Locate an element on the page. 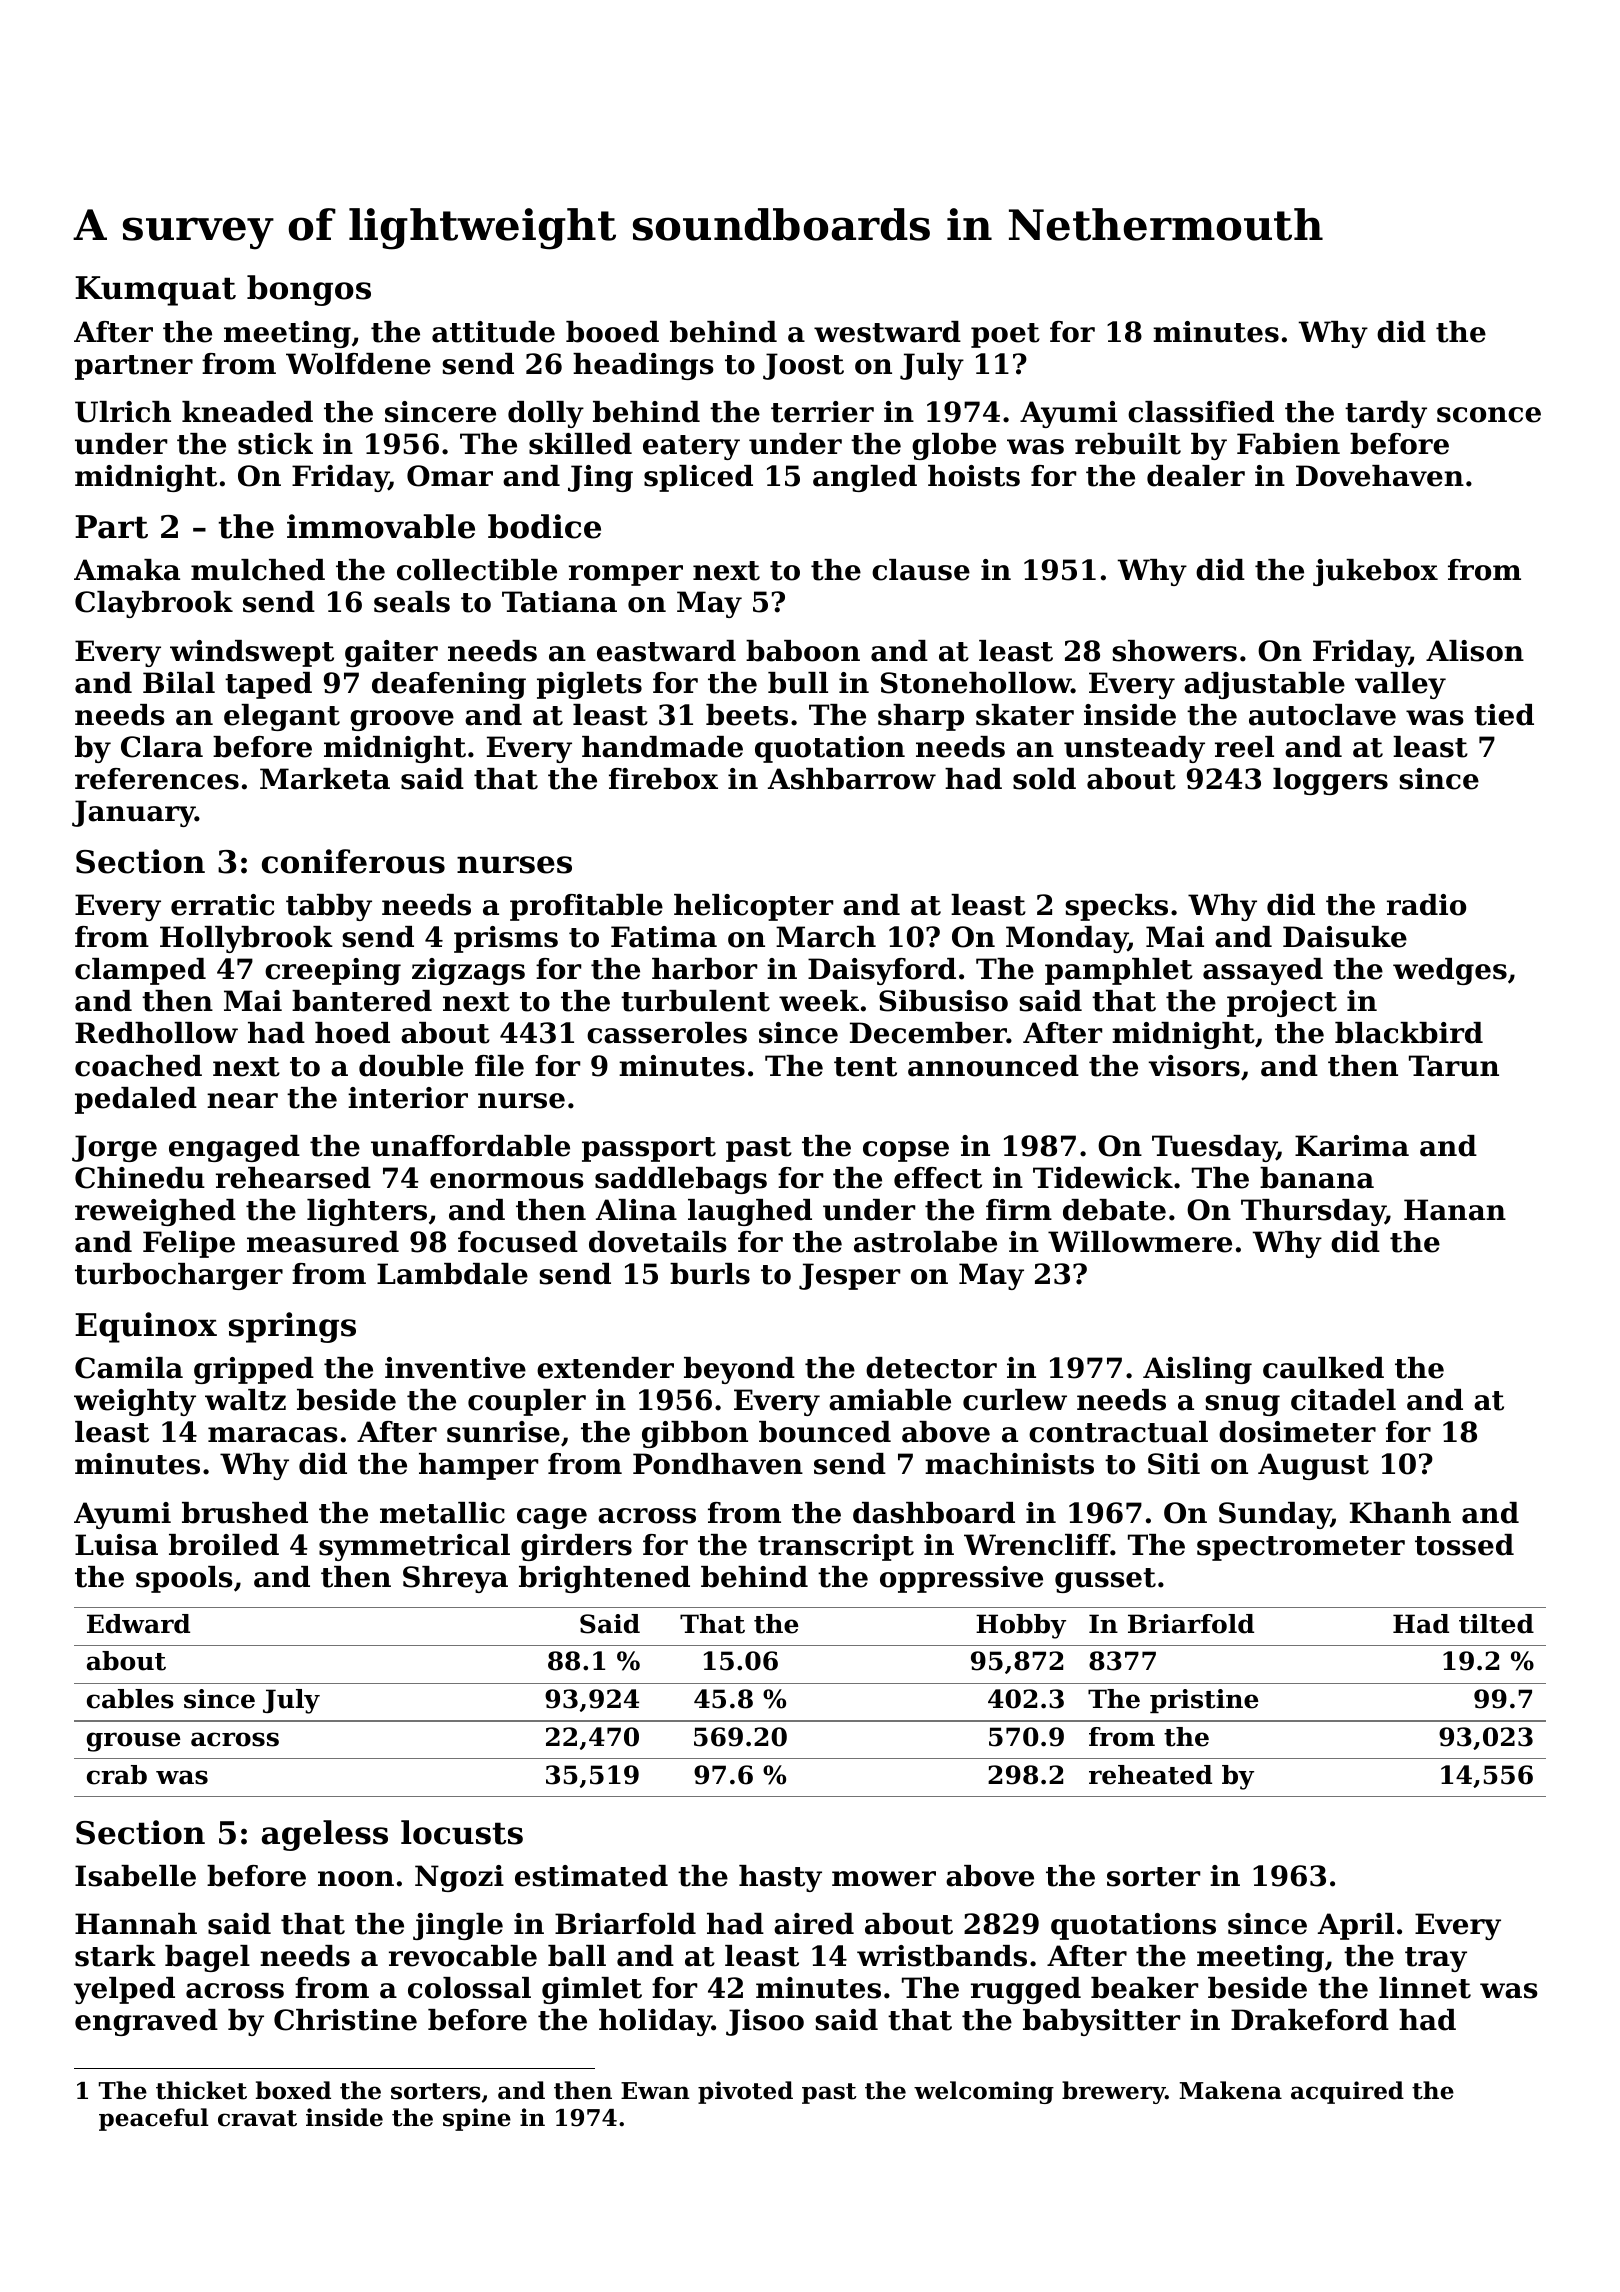 Image resolution: width=1620 pixels, height=2292 pixels. spools is located at coordinates (184, 1579).
